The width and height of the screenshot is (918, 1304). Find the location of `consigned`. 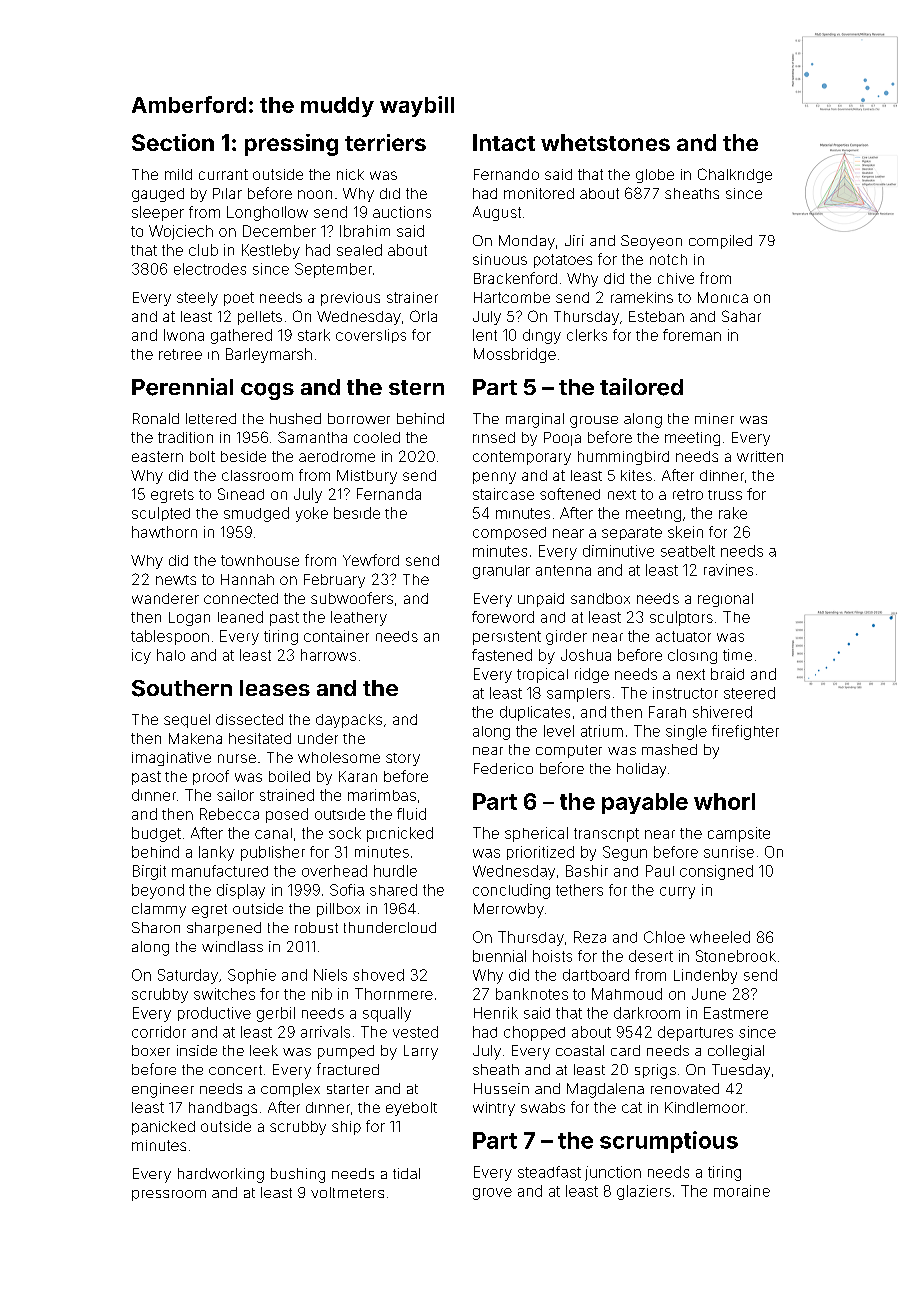

consigned is located at coordinates (716, 872).
